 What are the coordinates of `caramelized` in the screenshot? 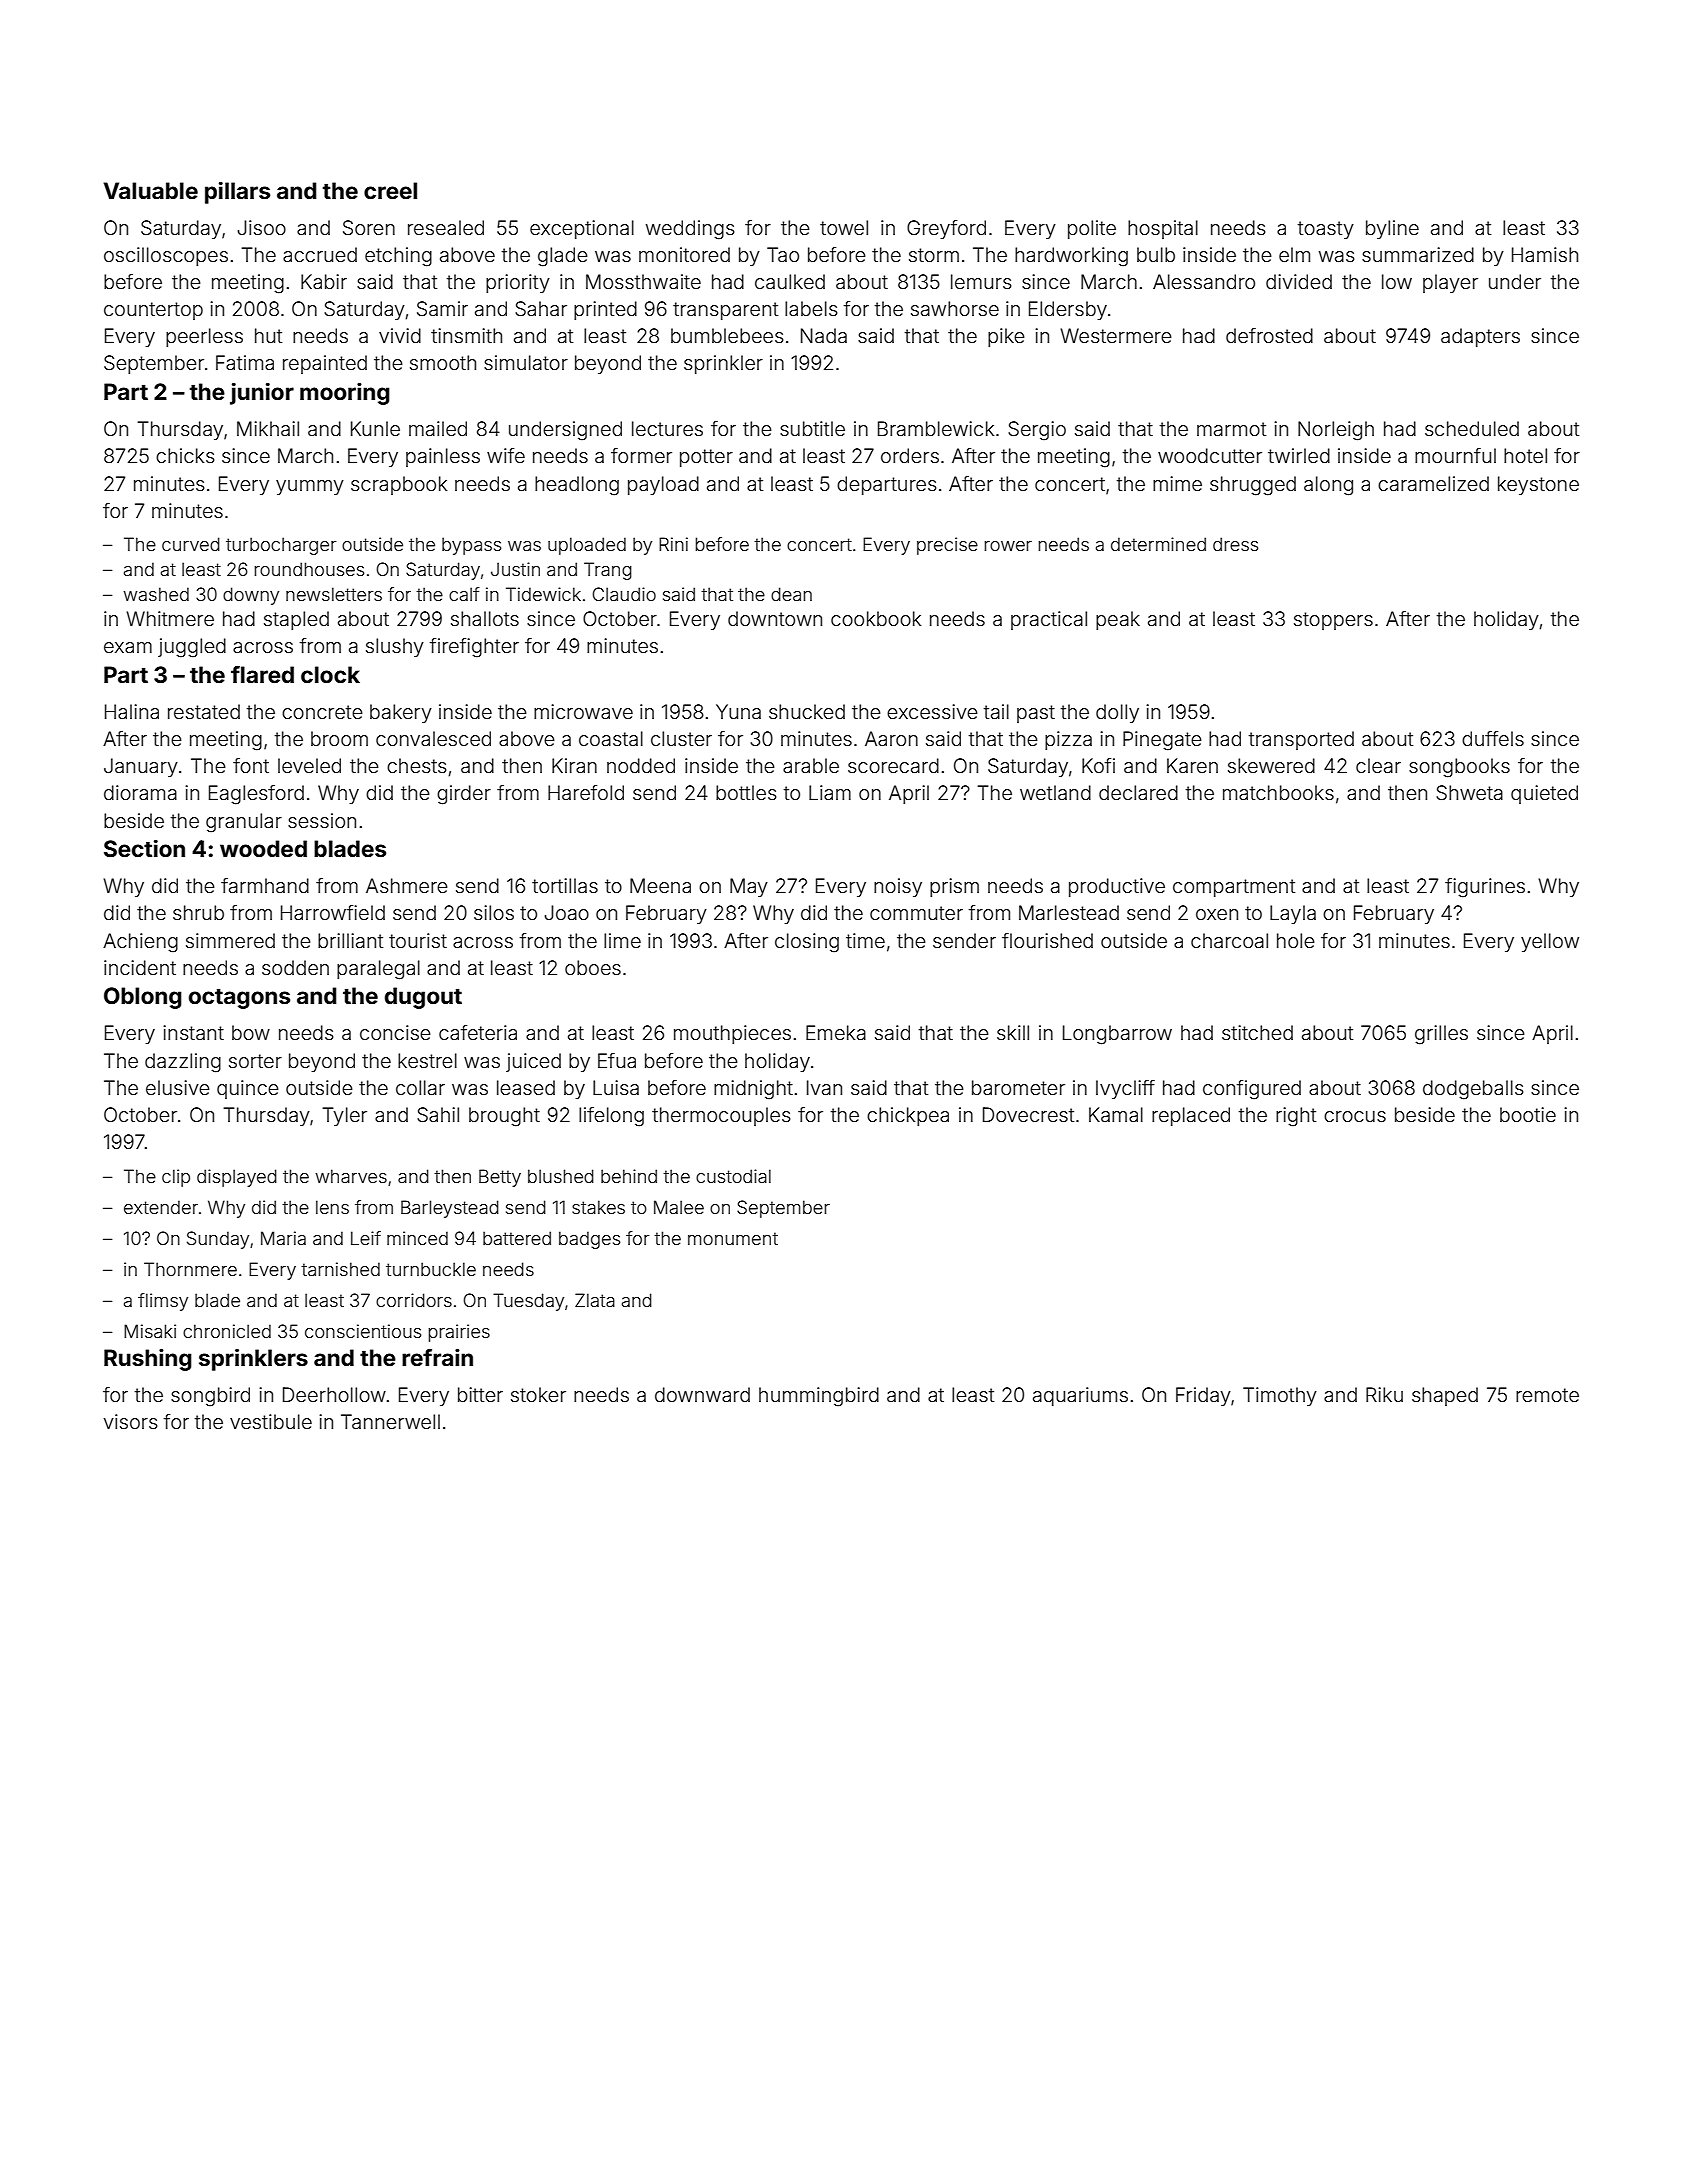 It's located at (1433, 483).
